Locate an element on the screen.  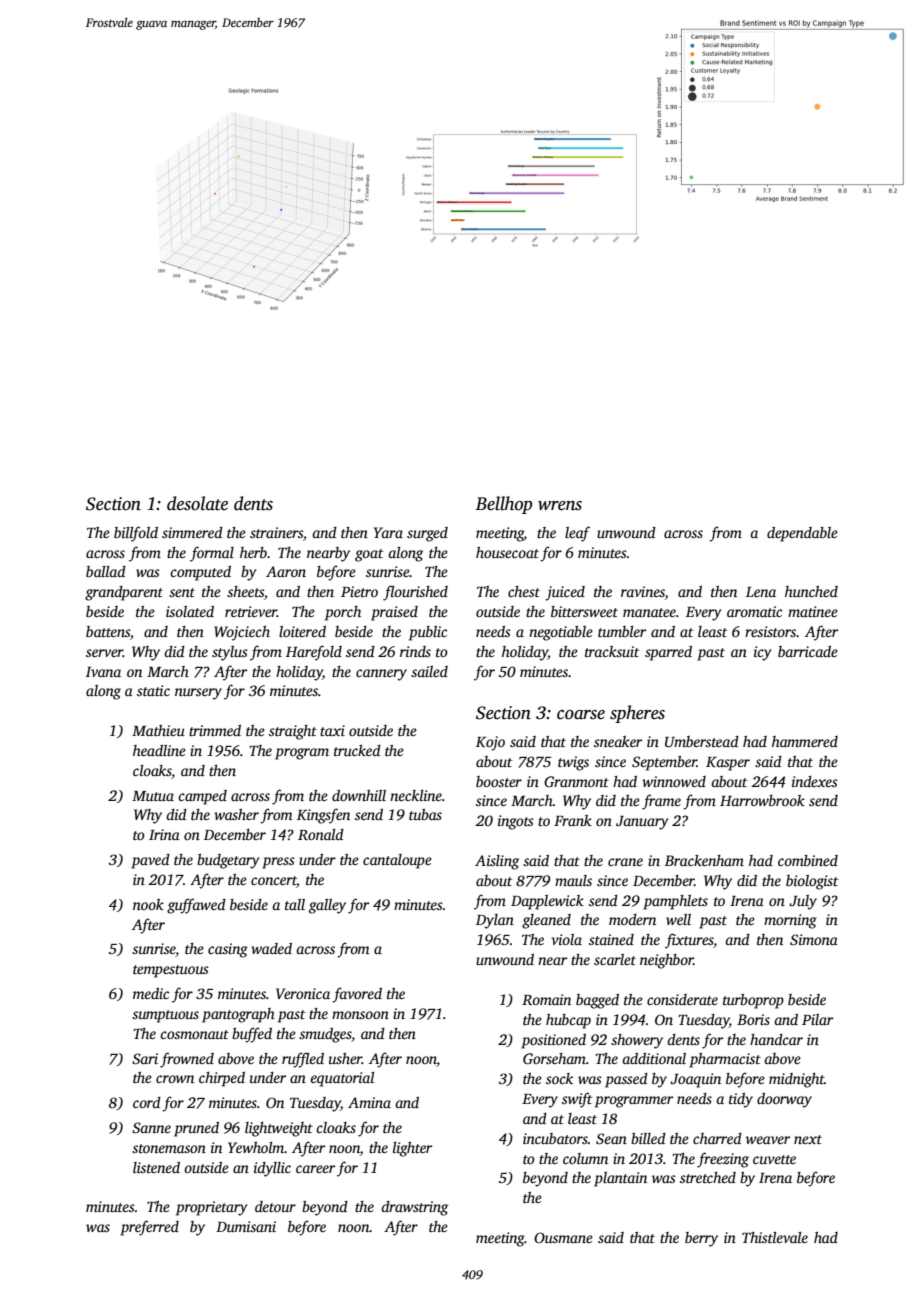
Dapplewick is located at coordinates (547, 902).
